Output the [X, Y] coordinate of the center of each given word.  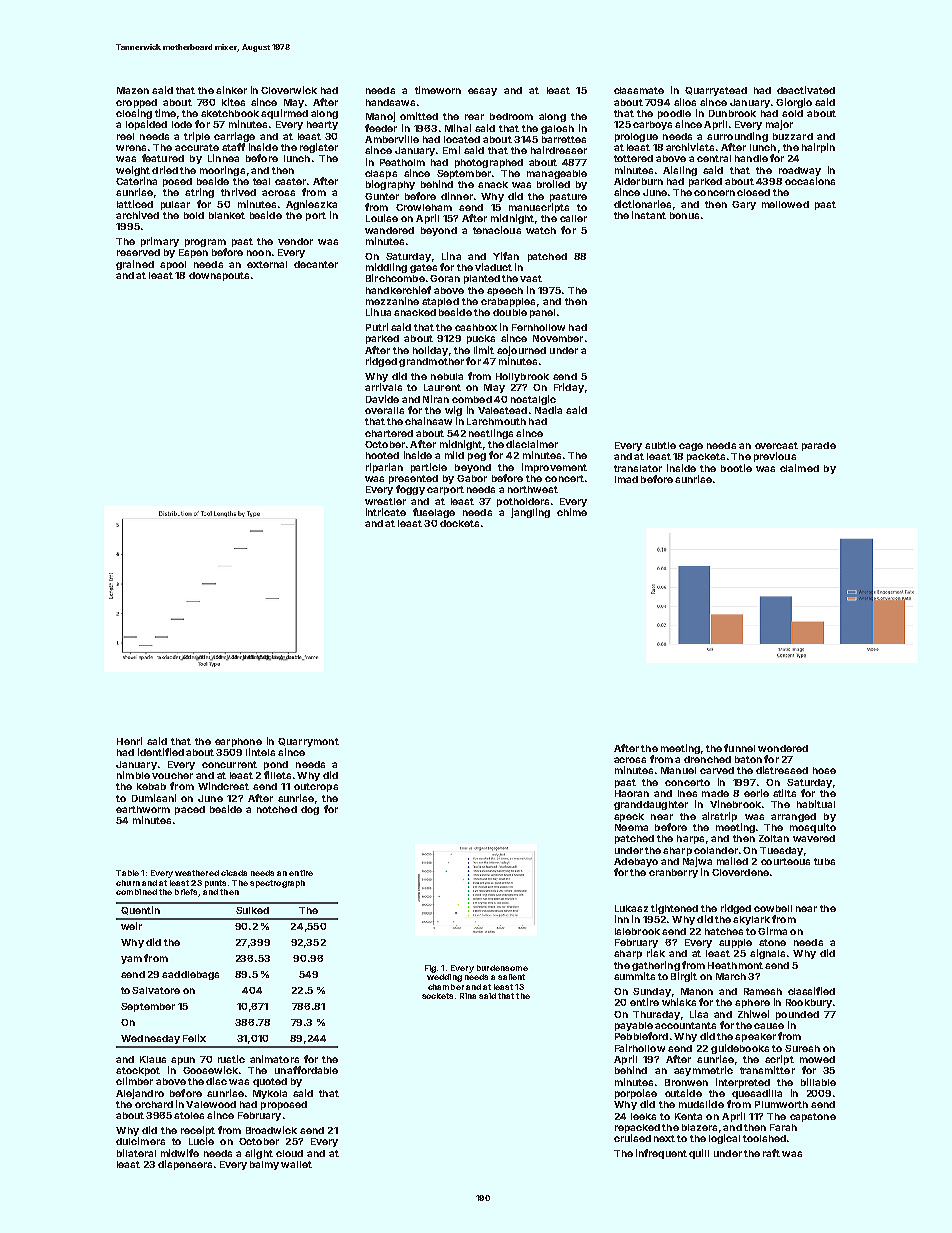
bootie [736, 468]
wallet [296, 1164]
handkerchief [398, 290]
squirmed [284, 114]
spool [173, 265]
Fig [430, 969]
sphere [752, 1003]
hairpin [818, 148]
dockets [459, 523]
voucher [172, 775]
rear [474, 117]
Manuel [678, 770]
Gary [744, 205]
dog [310, 810]
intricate [386, 512]
